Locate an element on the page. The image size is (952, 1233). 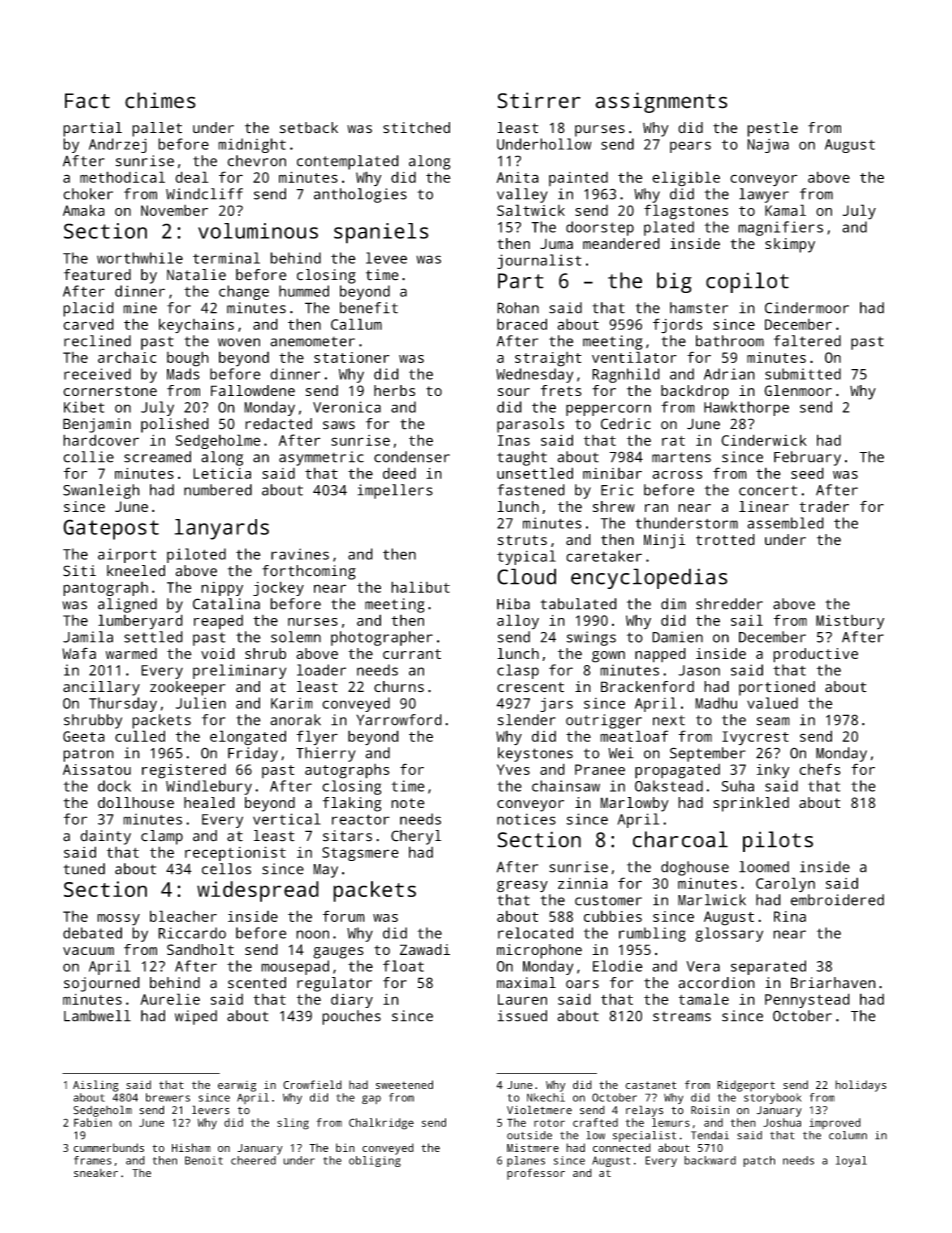
Hawkthorpe is located at coordinates (746, 408).
